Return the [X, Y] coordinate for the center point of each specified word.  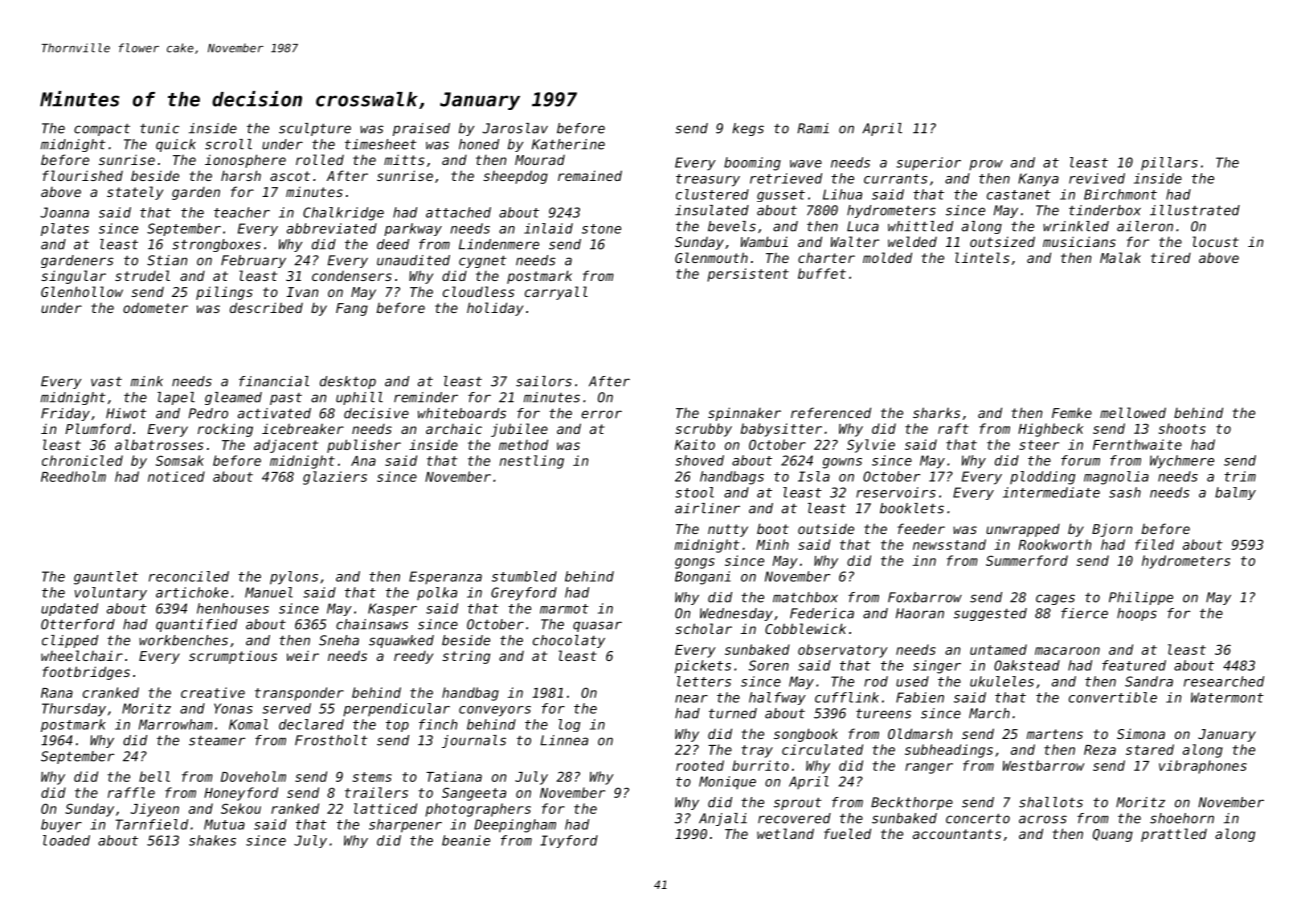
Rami [813, 128]
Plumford [98, 428]
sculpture [315, 129]
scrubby [704, 430]
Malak [1120, 257]
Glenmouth [711, 257]
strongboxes [216, 245]
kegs [748, 129]
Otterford [78, 624]
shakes [212, 840]
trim [1240, 476]
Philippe [1141, 598]
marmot [564, 609]
